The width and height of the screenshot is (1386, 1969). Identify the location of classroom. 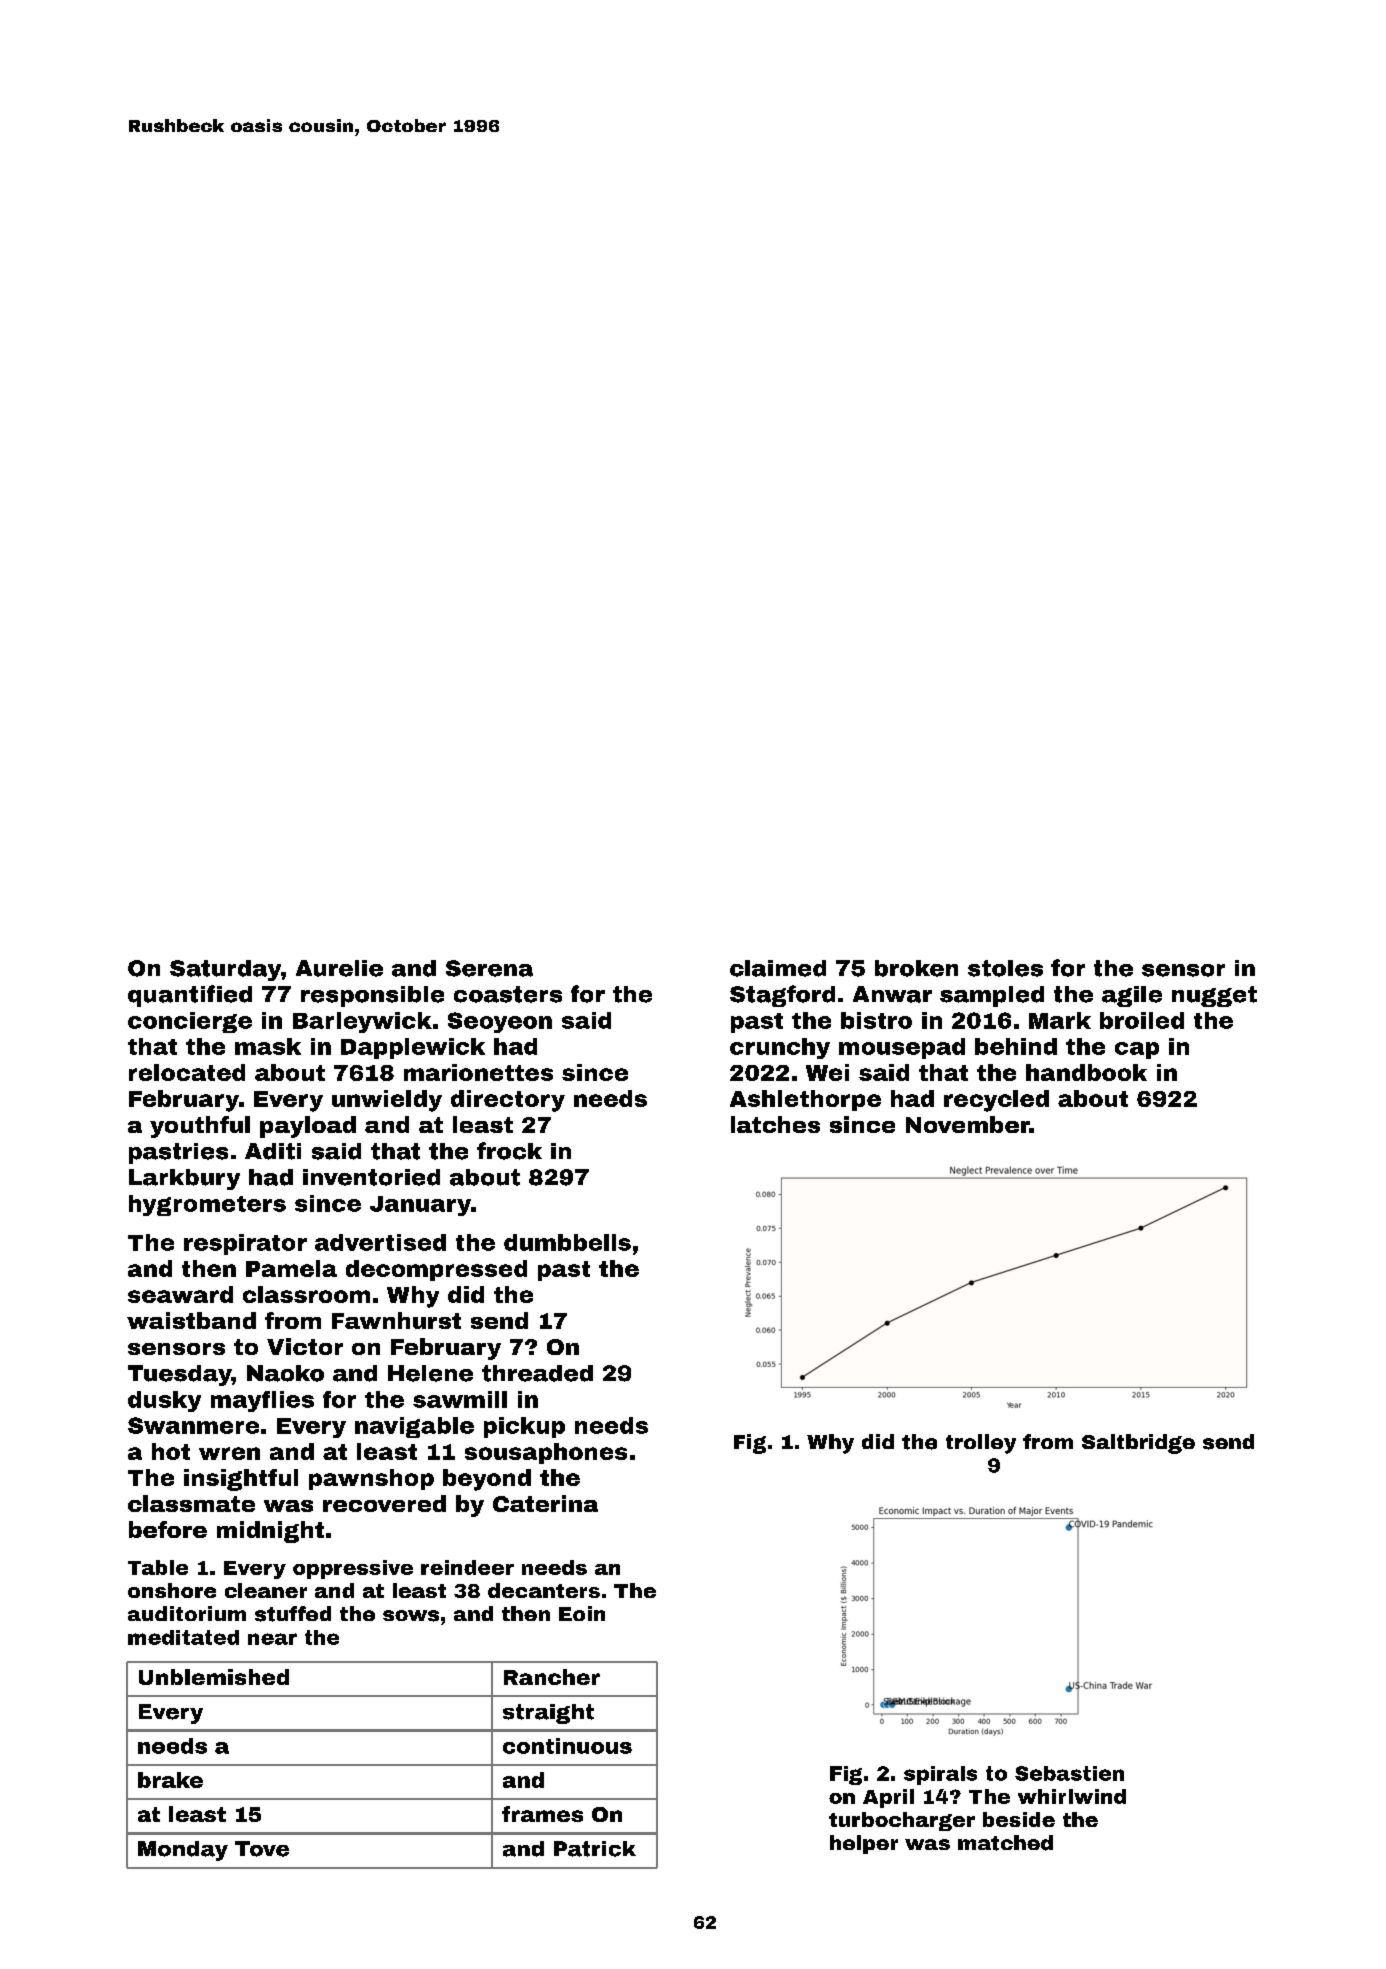
(306, 1294).
